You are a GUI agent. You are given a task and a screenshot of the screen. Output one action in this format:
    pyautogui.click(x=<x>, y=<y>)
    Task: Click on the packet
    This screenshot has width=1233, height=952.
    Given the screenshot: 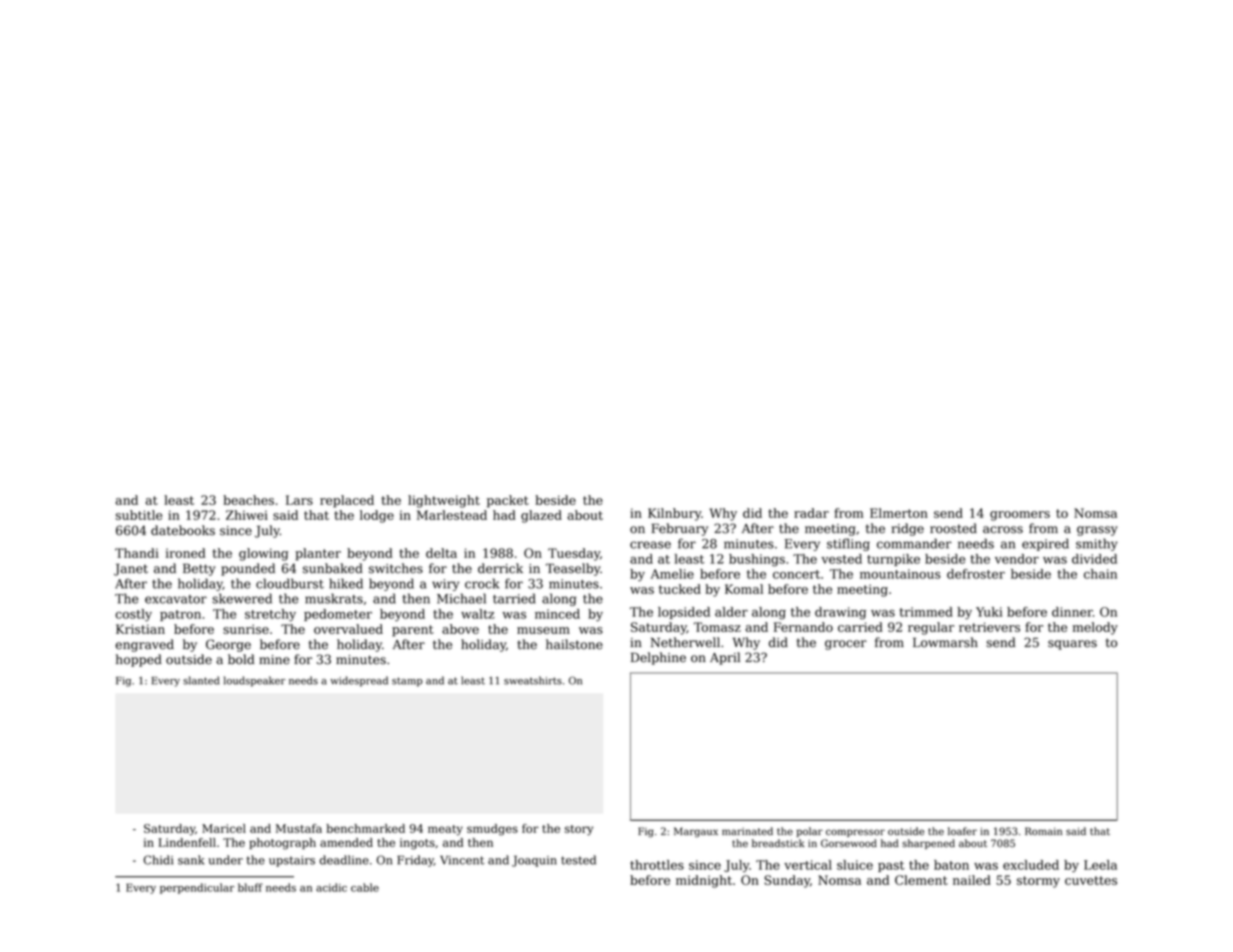 What is the action you would take?
    pyautogui.click(x=508, y=501)
